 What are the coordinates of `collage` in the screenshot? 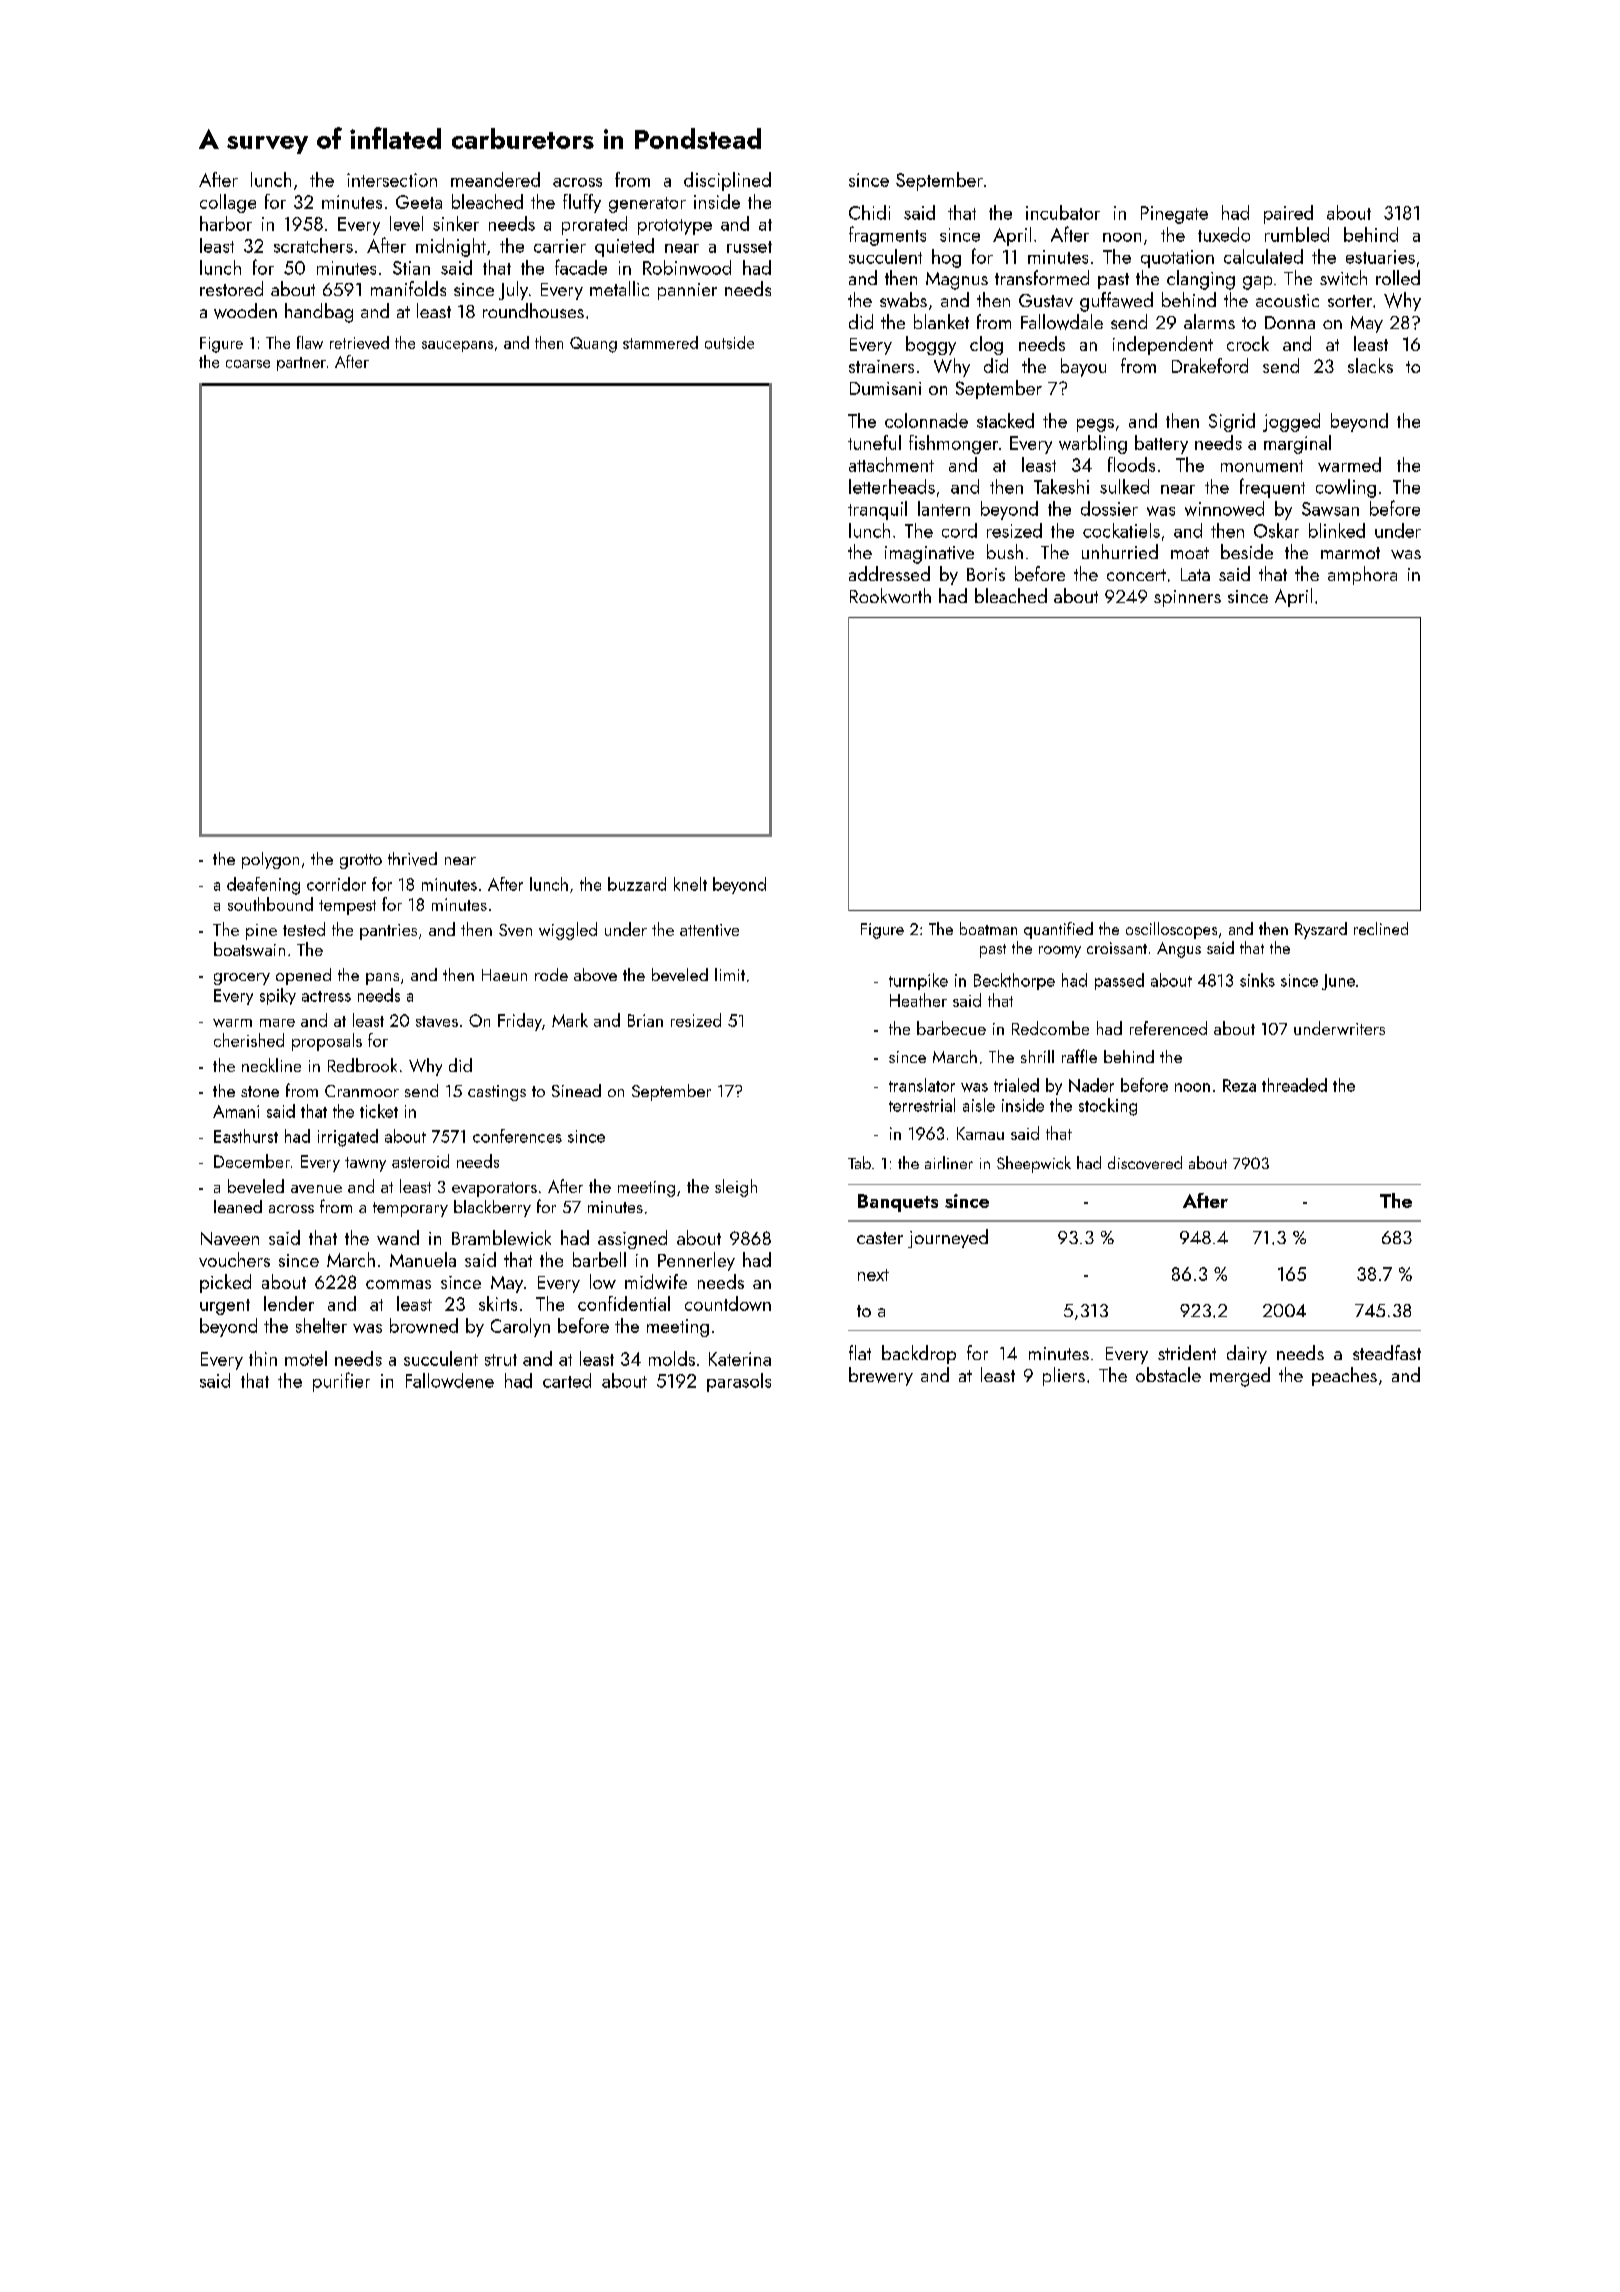 It's located at (228, 203).
